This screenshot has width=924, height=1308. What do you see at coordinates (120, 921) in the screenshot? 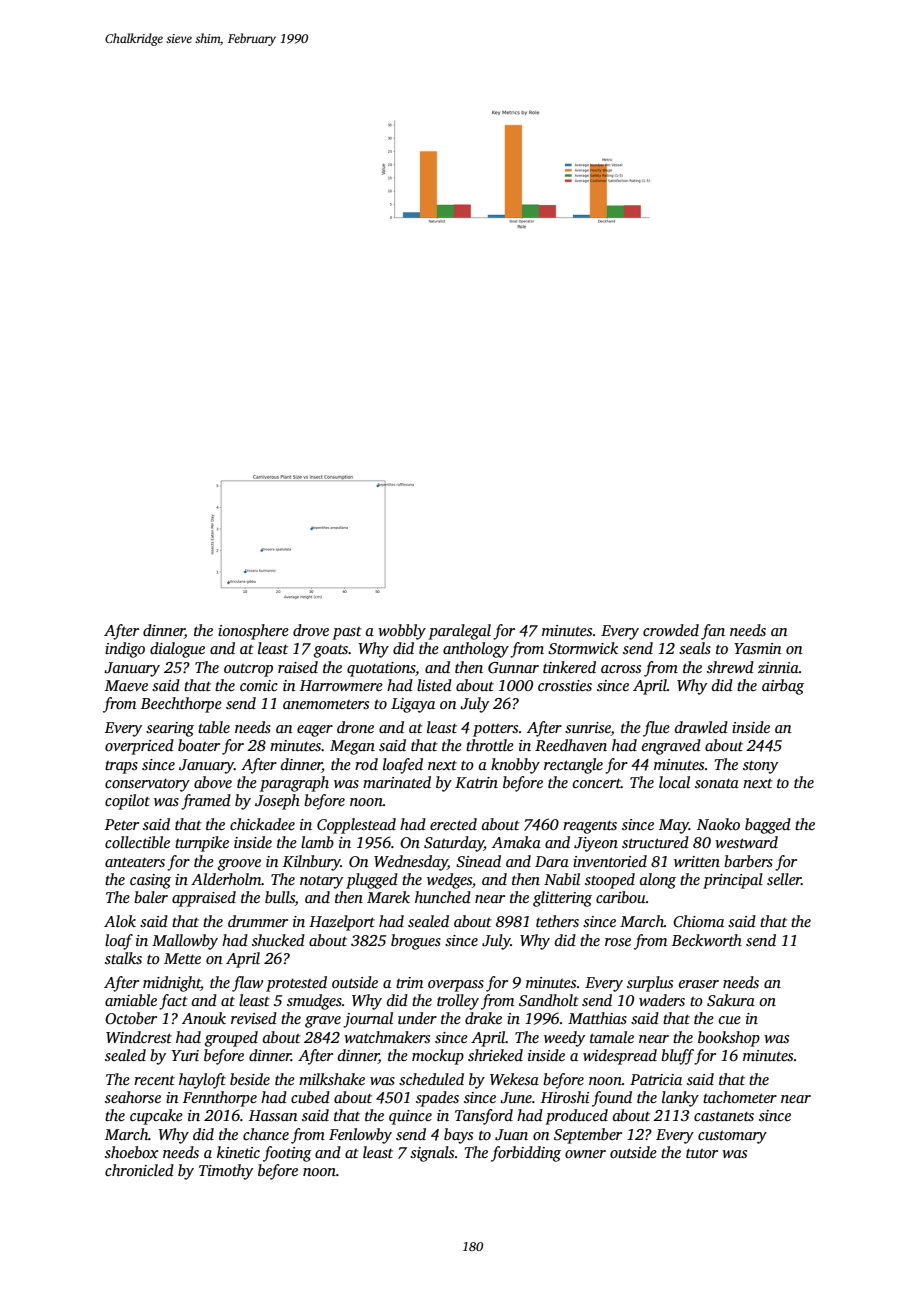
I see `Alok` at bounding box center [120, 921].
